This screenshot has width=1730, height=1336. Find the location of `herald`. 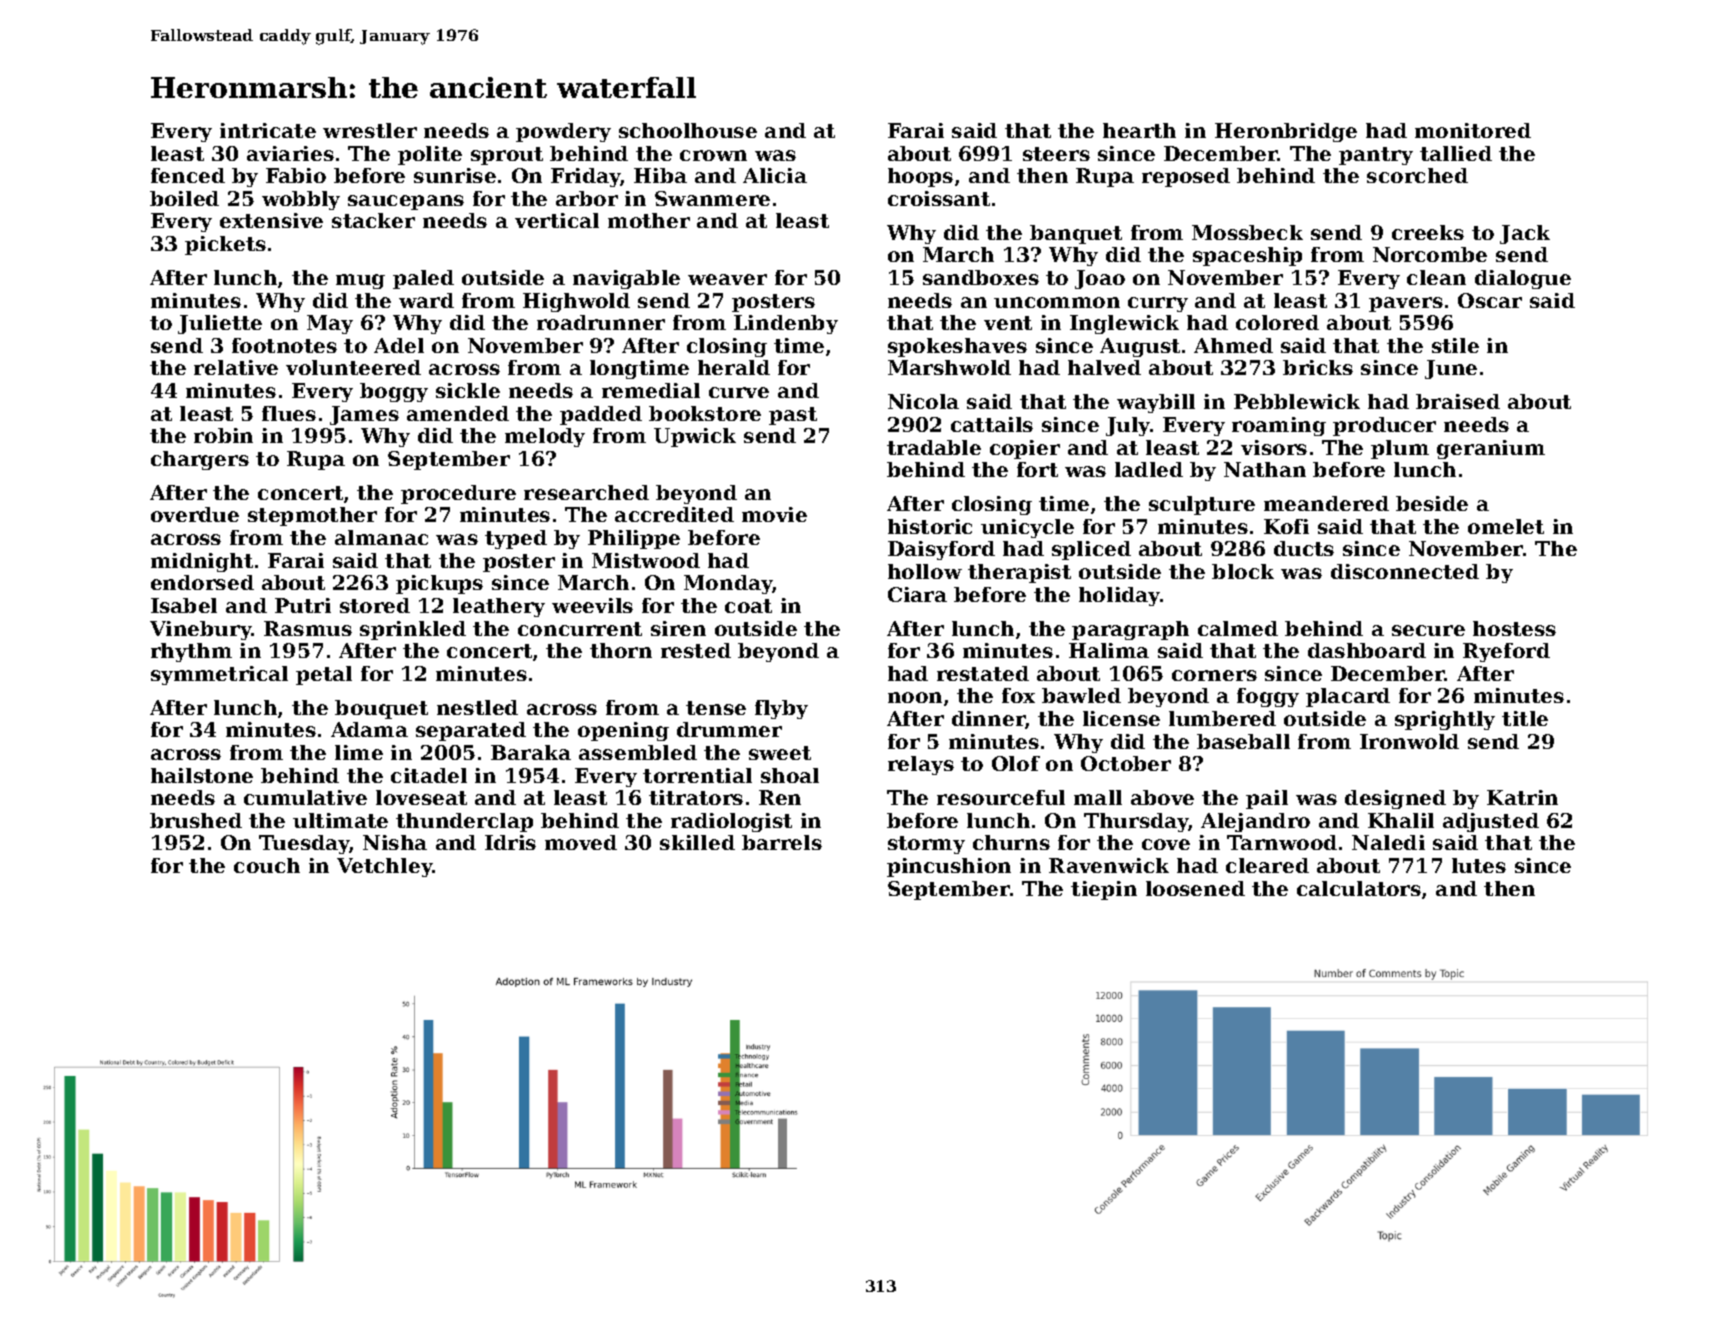

herald is located at coordinates (734, 367).
